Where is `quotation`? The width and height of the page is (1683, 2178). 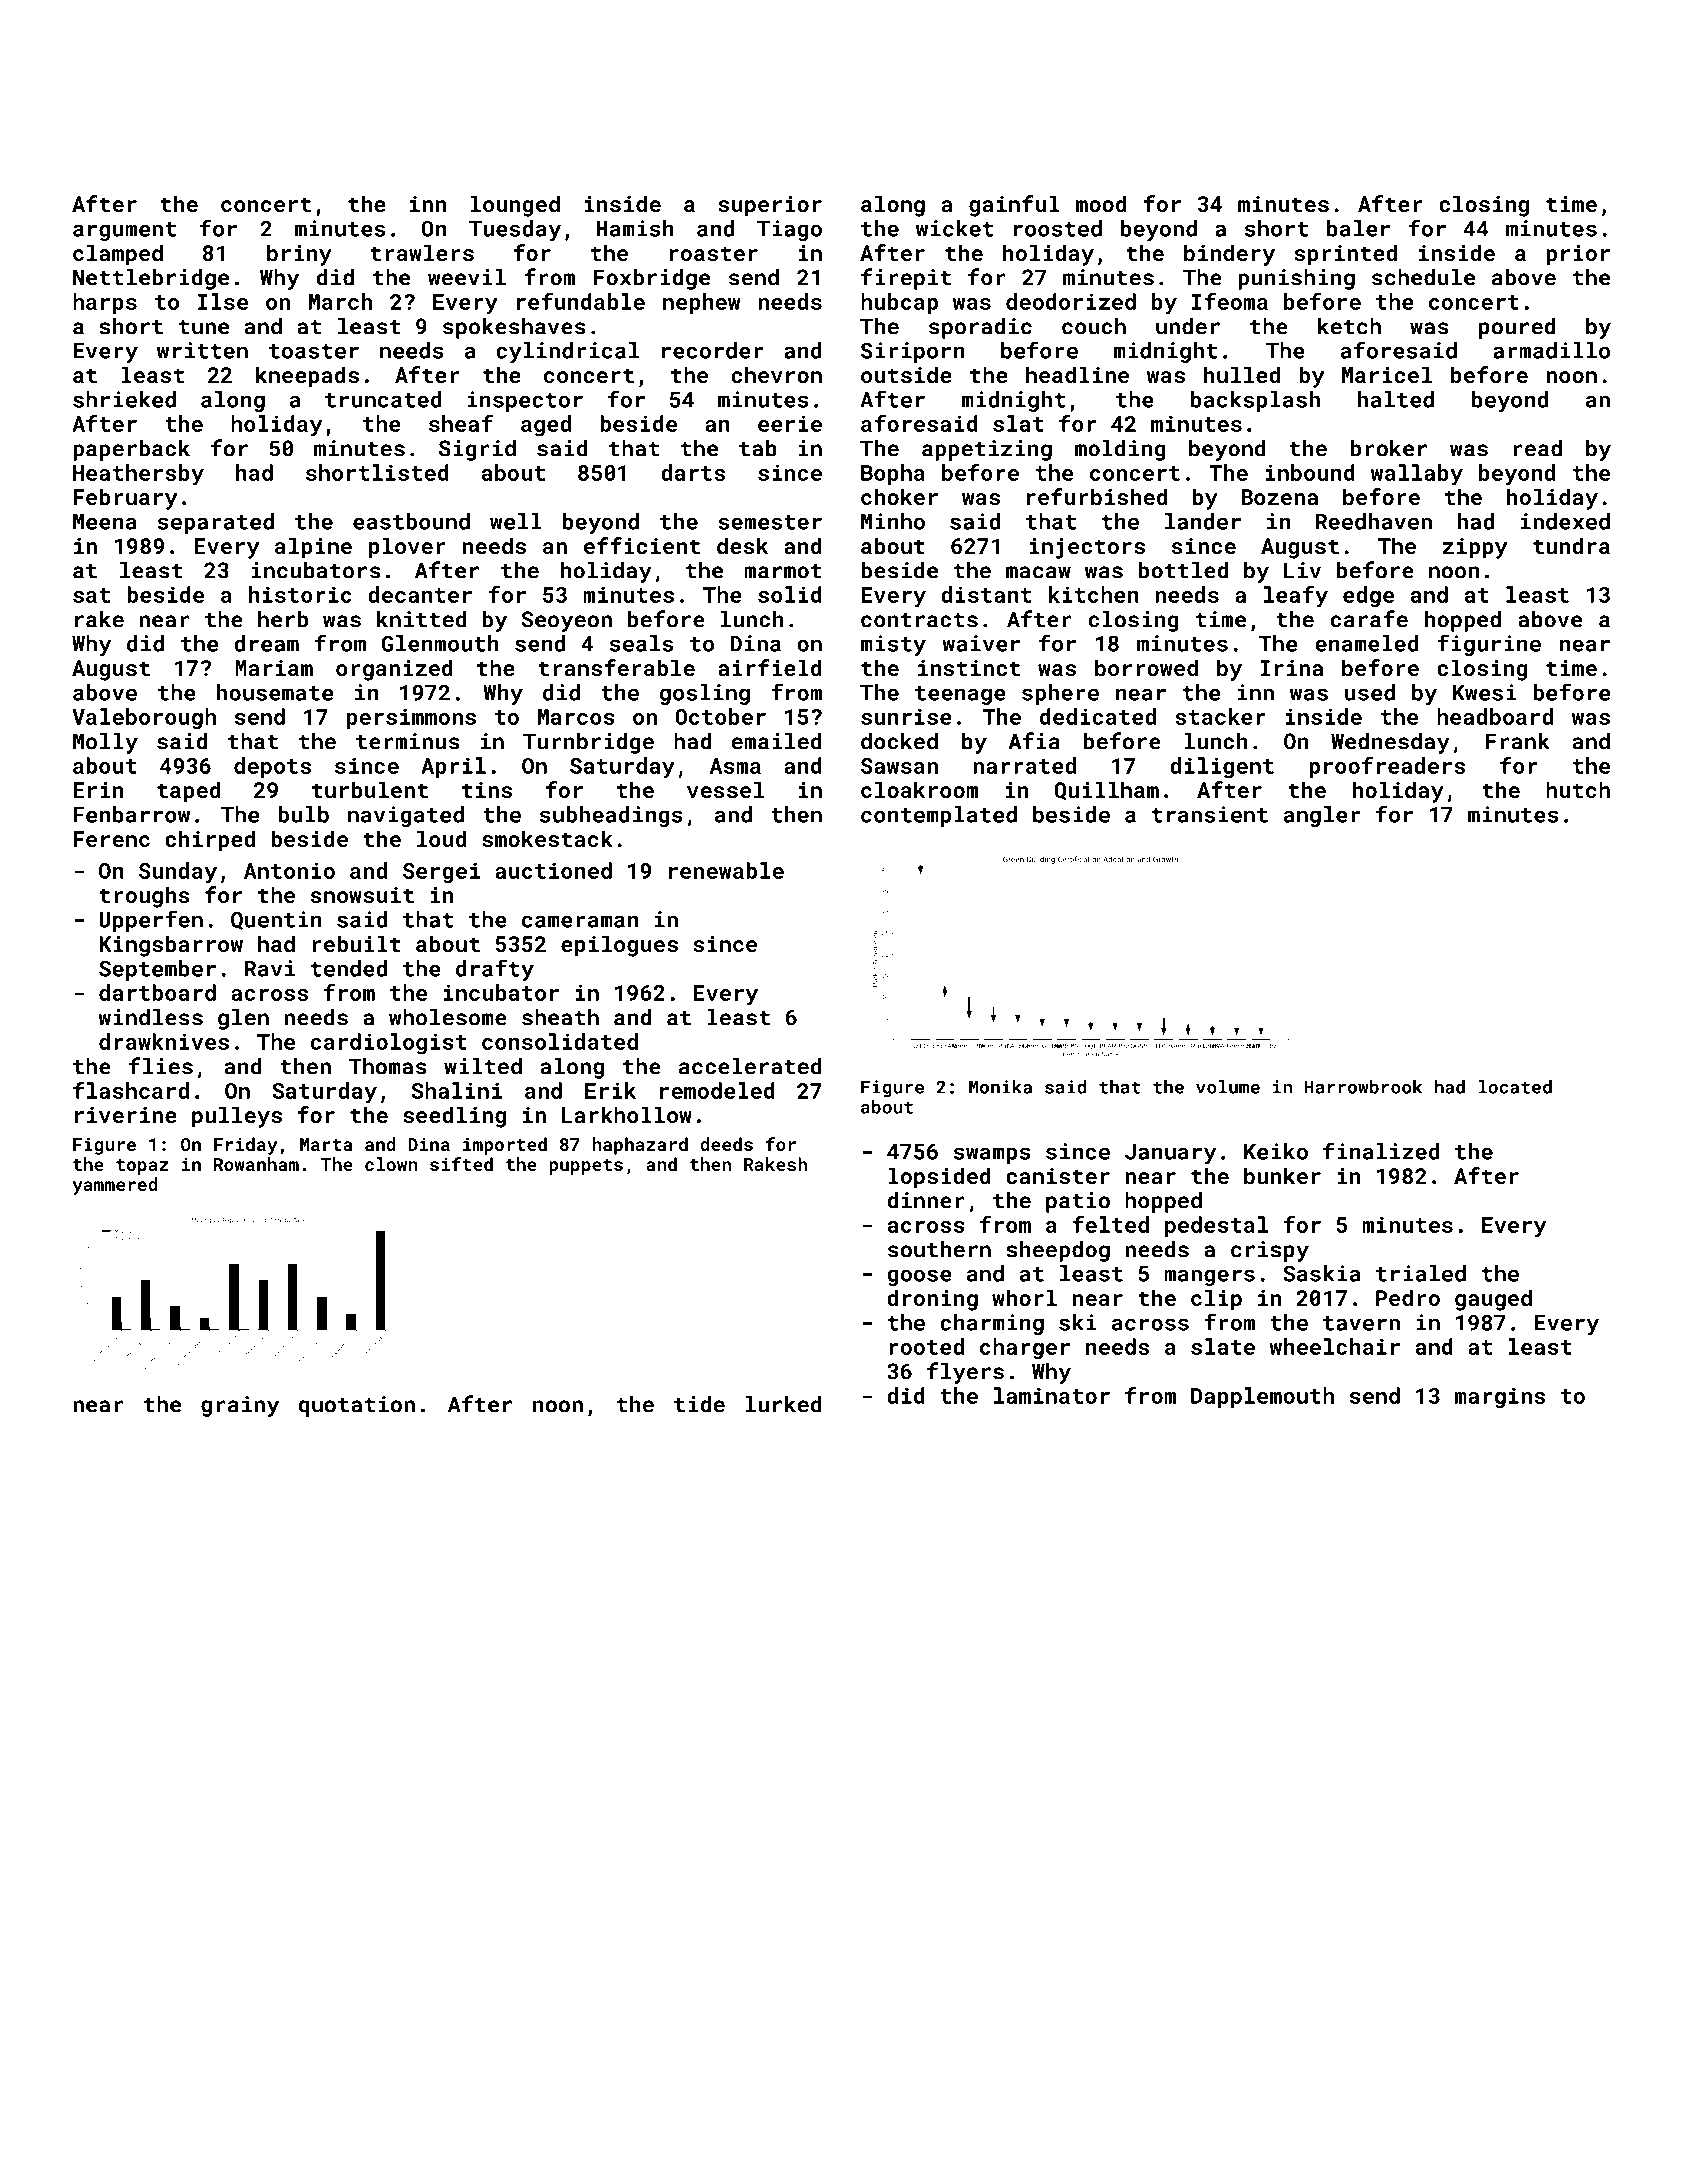 quotation is located at coordinates (356, 1406).
